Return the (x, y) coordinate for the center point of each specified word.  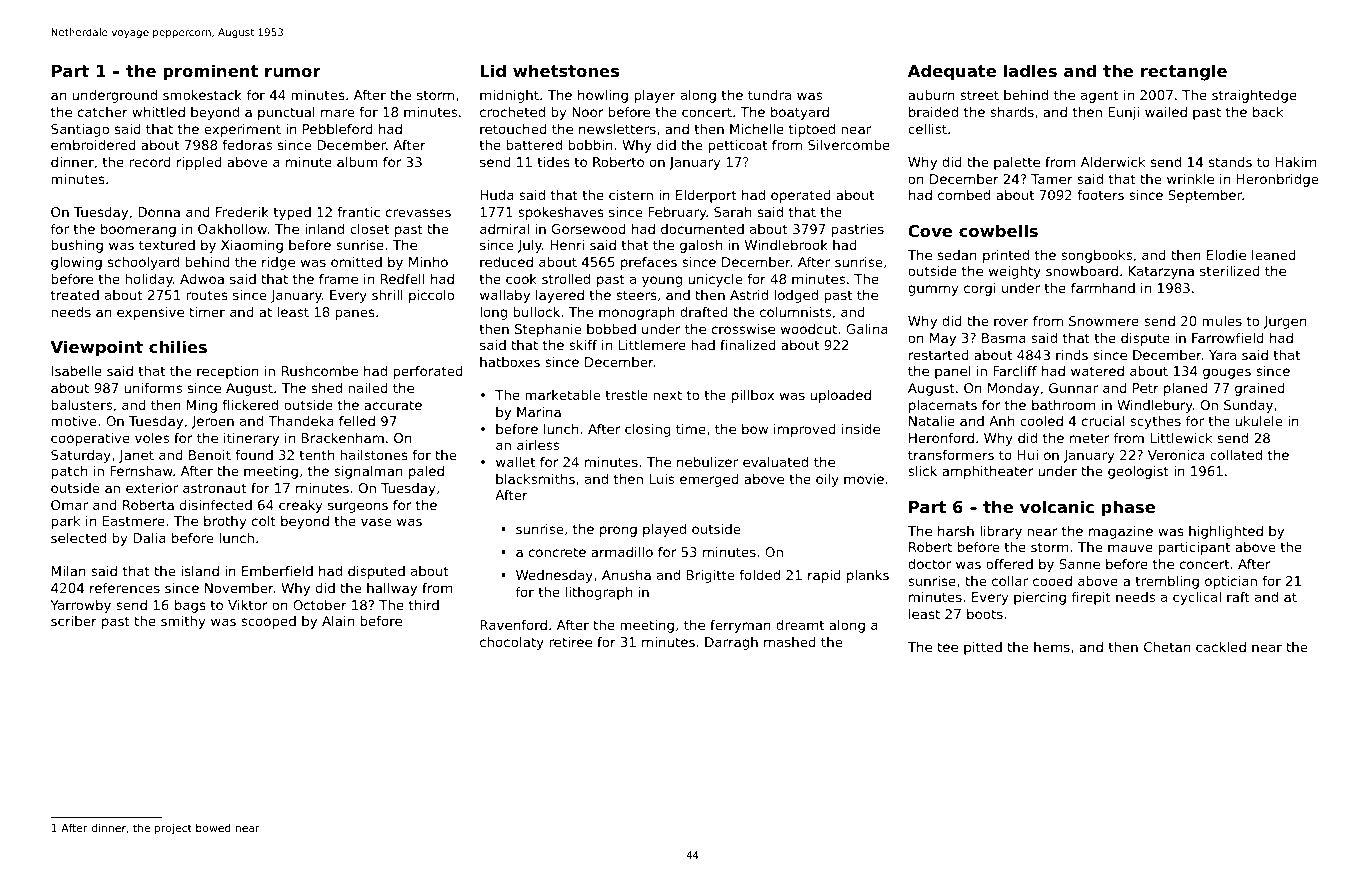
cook (521, 279)
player (655, 96)
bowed (213, 828)
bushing (77, 246)
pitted (983, 648)
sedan (957, 255)
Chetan (1167, 647)
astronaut (215, 488)
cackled (1221, 647)
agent (1100, 96)
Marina (539, 412)
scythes (1155, 422)
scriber (74, 621)
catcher (103, 112)
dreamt (800, 625)
